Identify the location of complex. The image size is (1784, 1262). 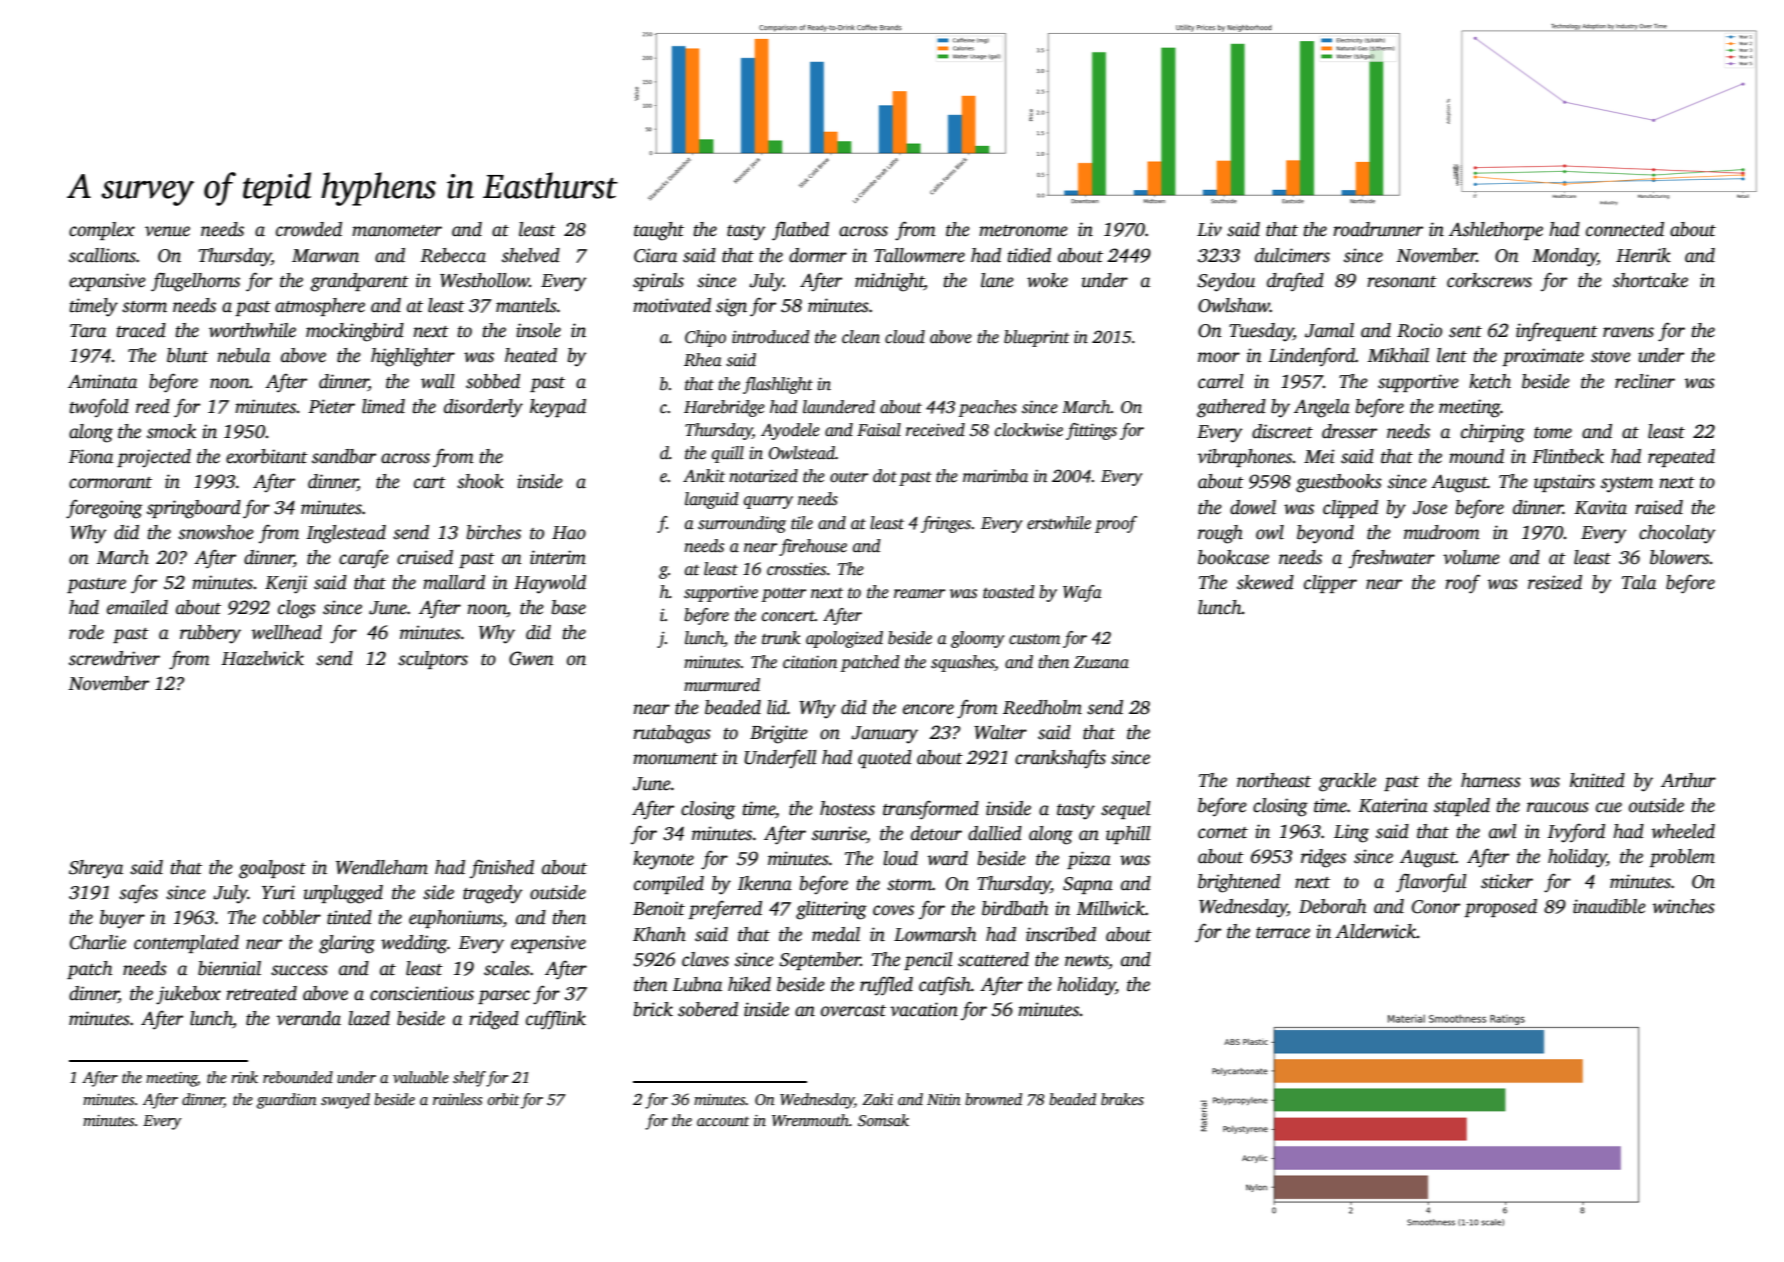
(102, 231).
